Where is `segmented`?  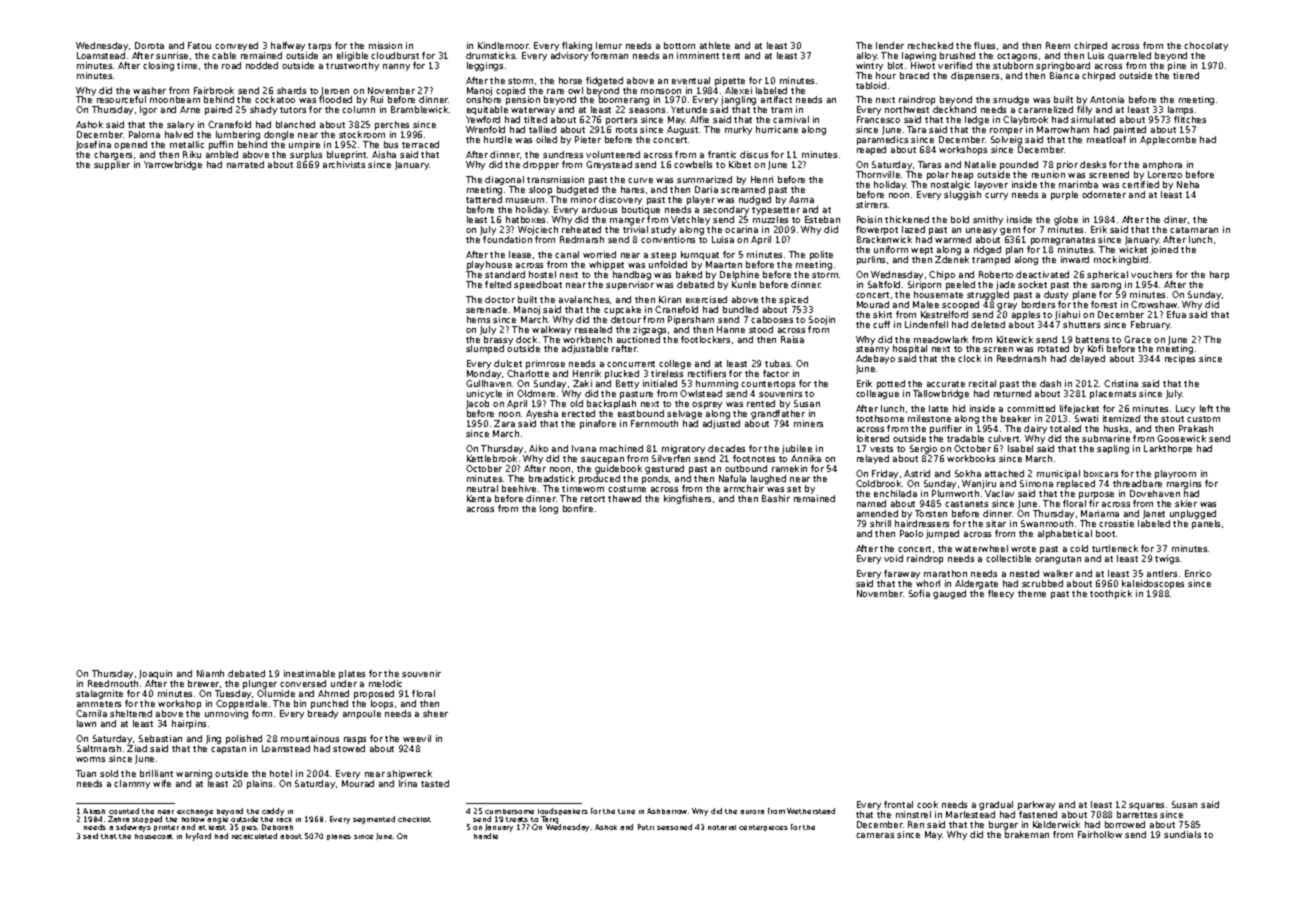
segmented is located at coordinates (374, 820).
